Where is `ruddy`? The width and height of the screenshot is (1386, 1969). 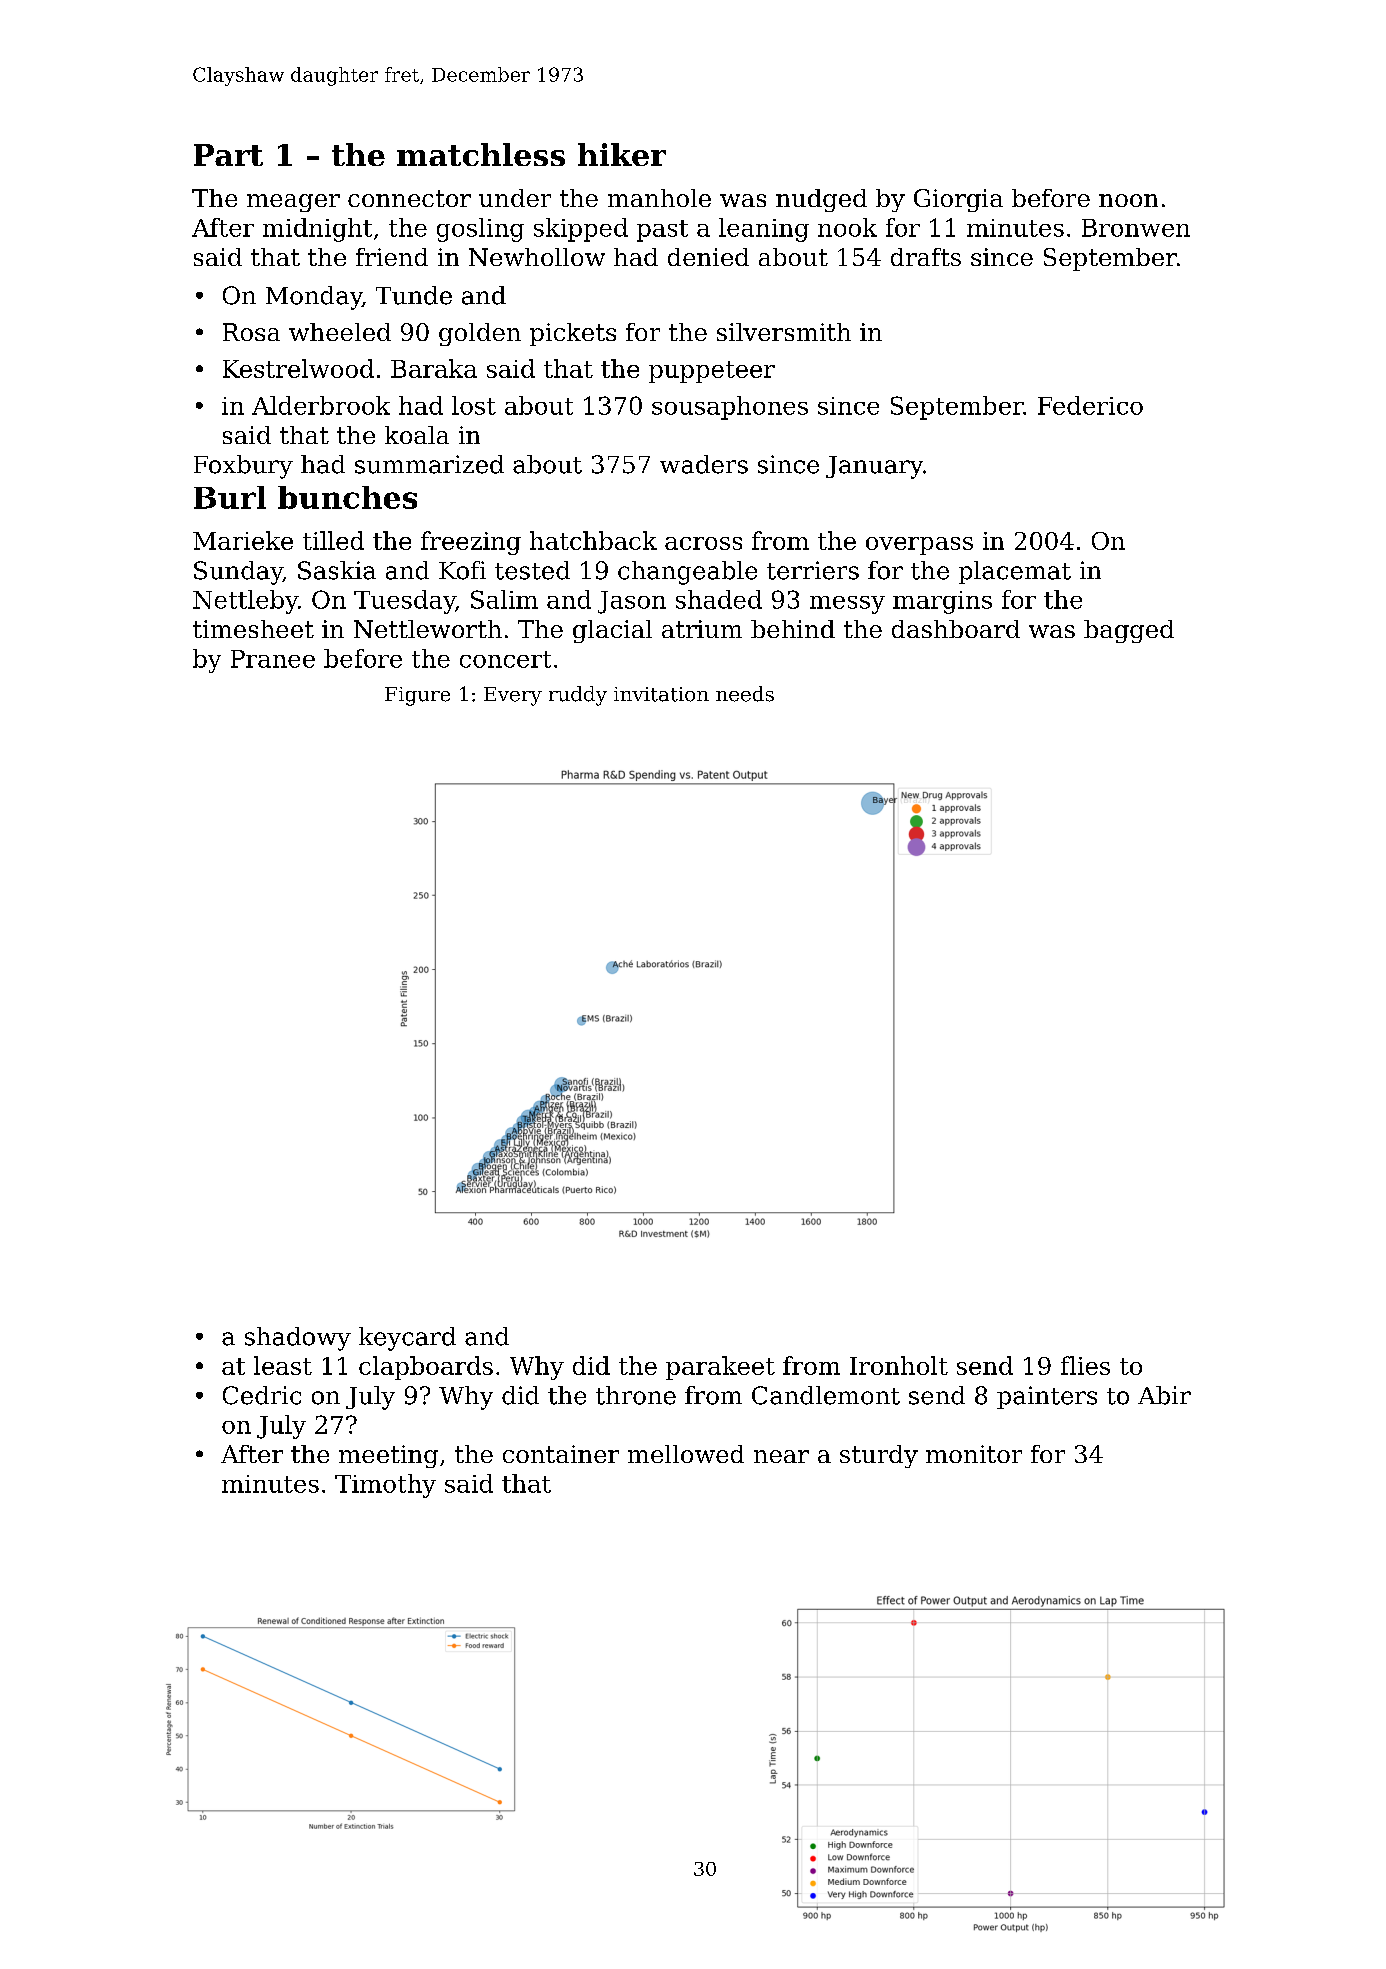
ruddy is located at coordinates (578, 696).
